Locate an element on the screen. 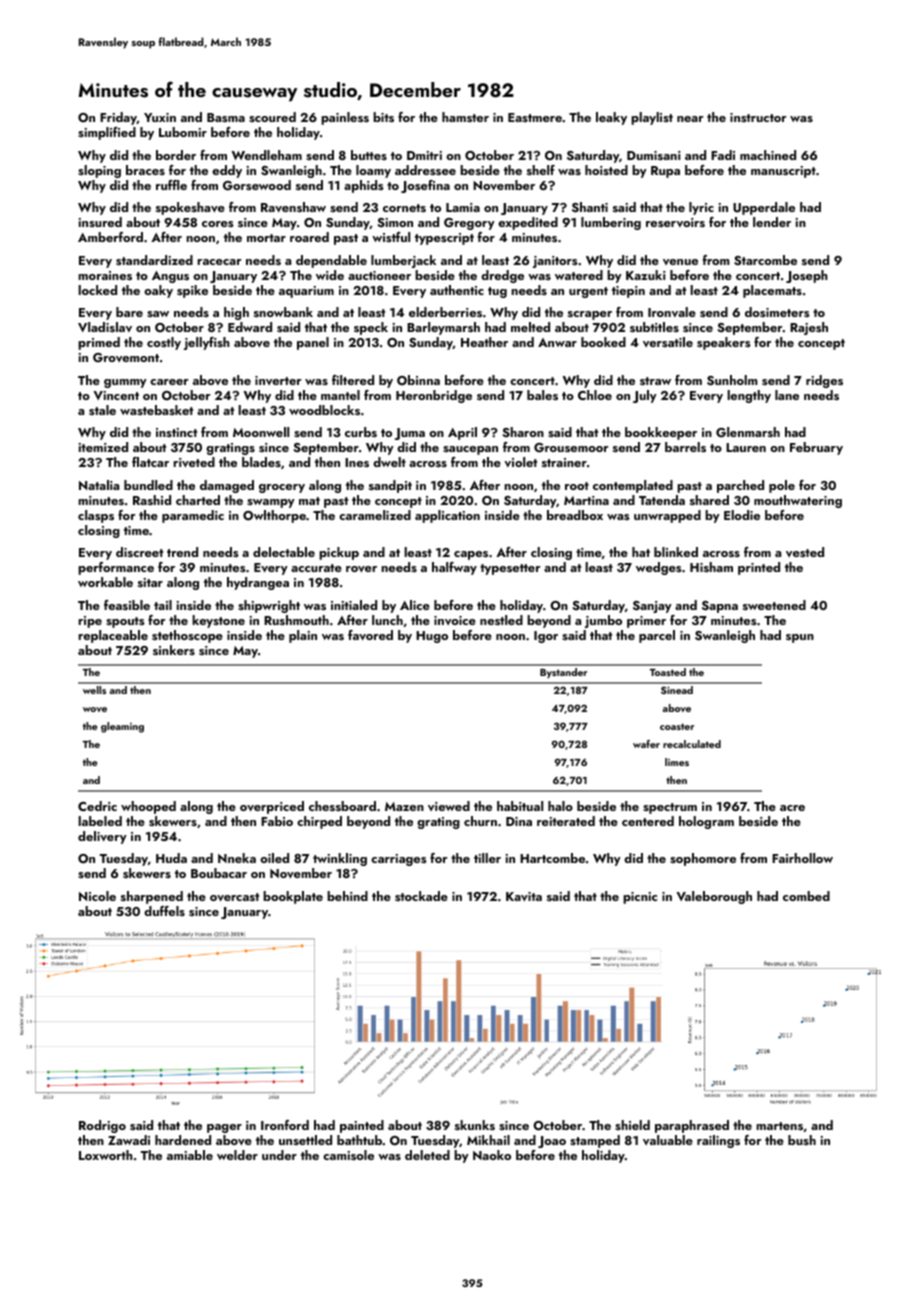  caramelized is located at coordinates (375, 515).
